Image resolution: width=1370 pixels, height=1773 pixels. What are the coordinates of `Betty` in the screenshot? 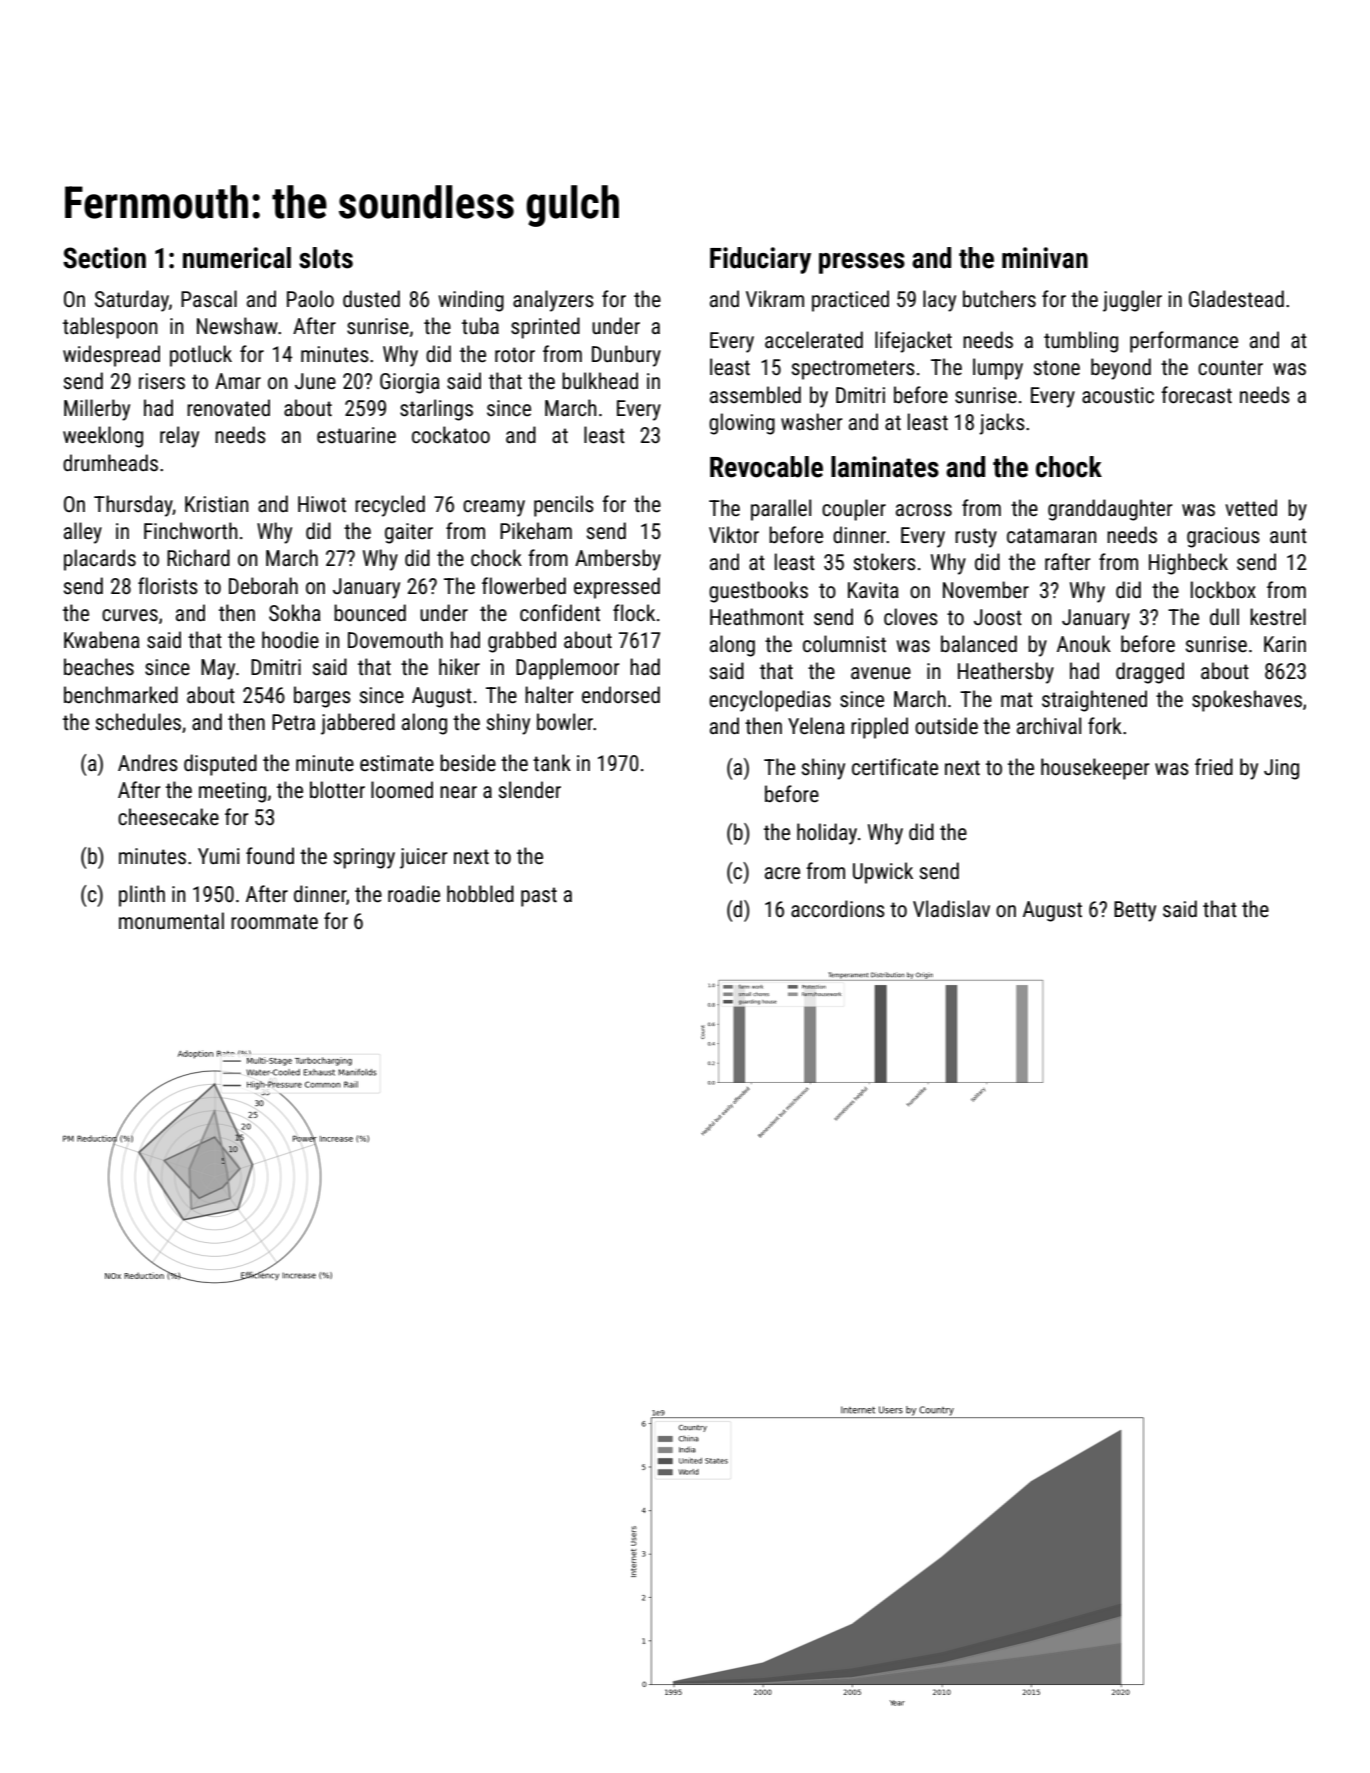 It's located at (1135, 911).
